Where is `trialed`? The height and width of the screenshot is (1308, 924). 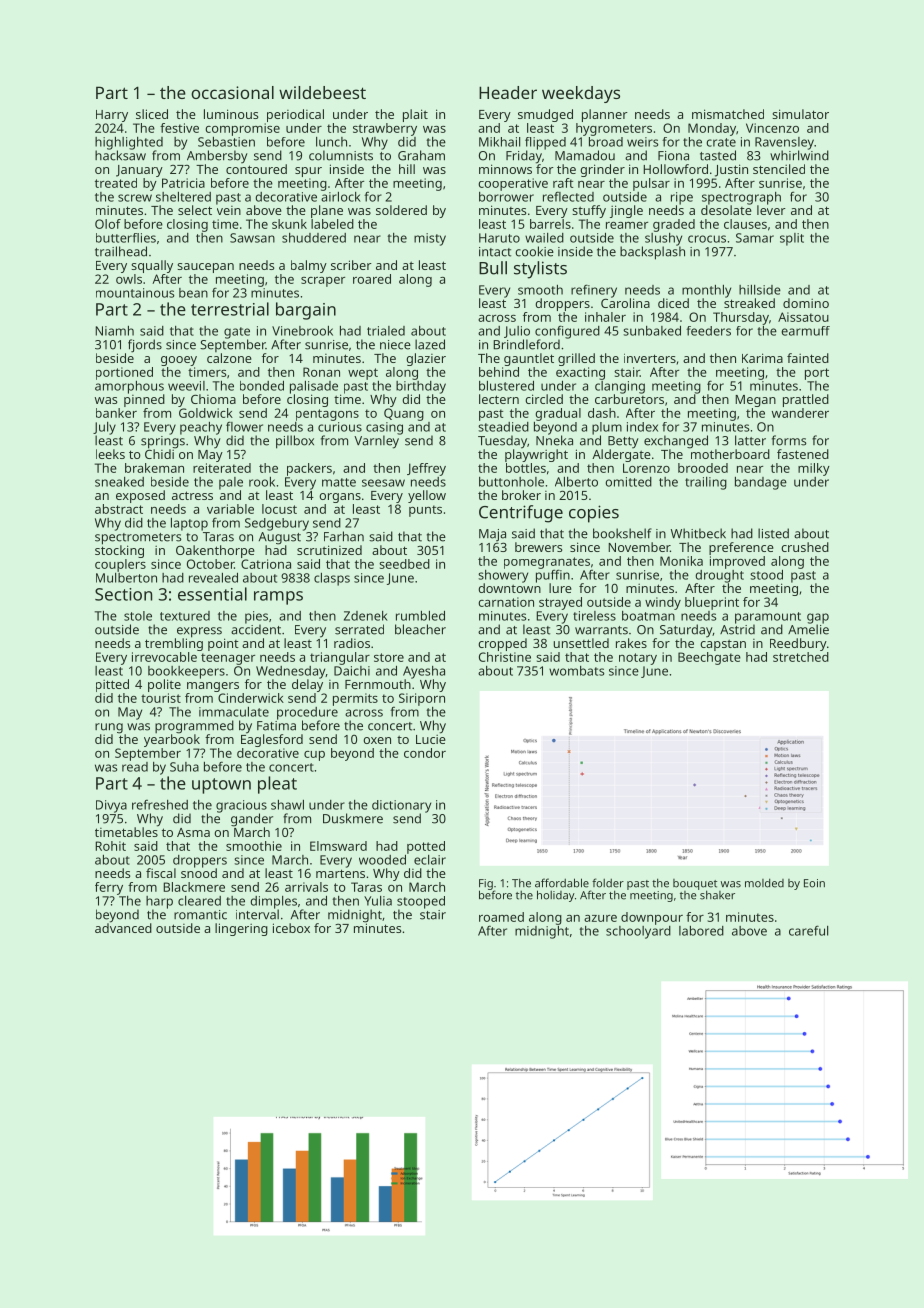
trialed is located at coordinates (386, 331).
